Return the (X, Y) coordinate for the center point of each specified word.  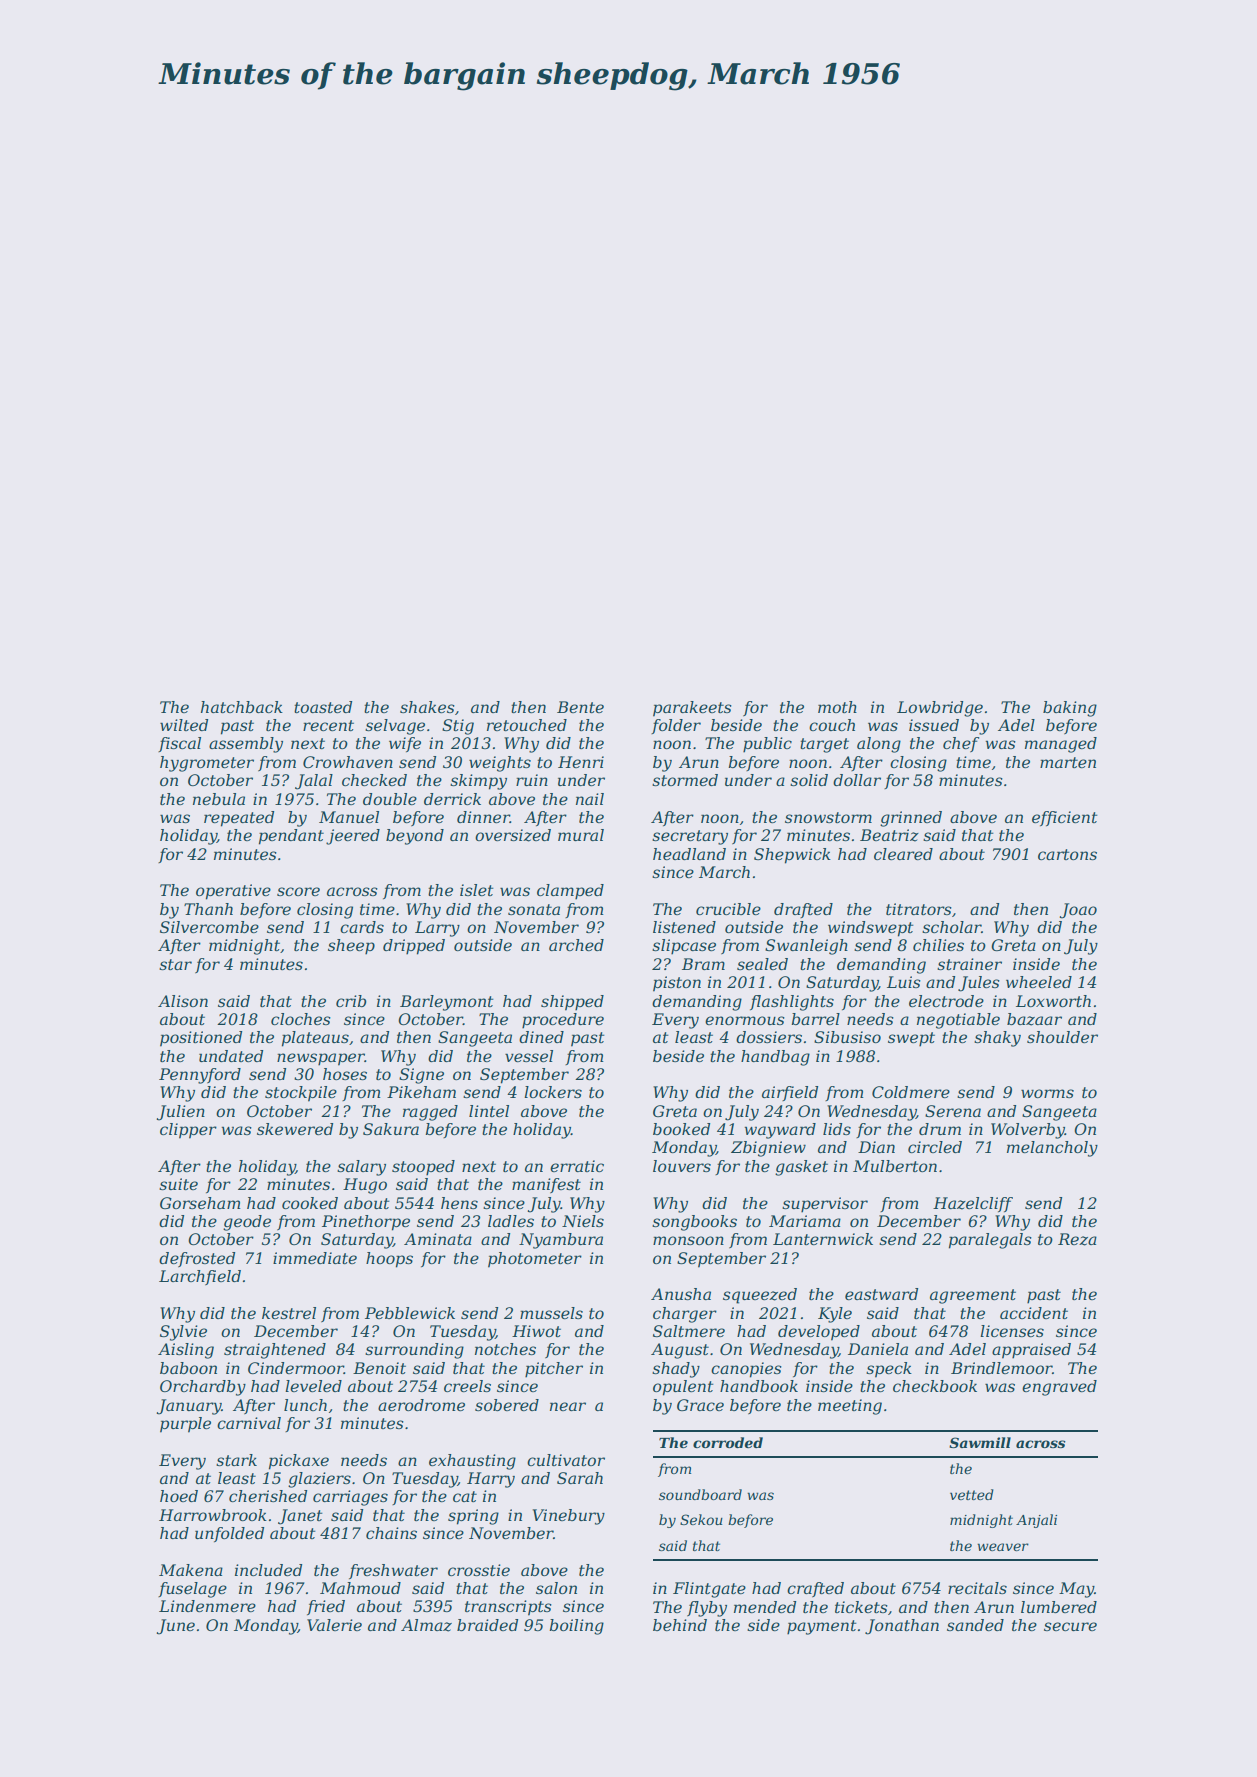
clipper (188, 1131)
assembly (246, 745)
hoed (179, 1496)
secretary (690, 837)
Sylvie (183, 1333)
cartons (1067, 854)
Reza (1077, 1239)
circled (935, 1147)
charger (685, 1315)
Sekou (701, 1519)
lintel (489, 1111)
